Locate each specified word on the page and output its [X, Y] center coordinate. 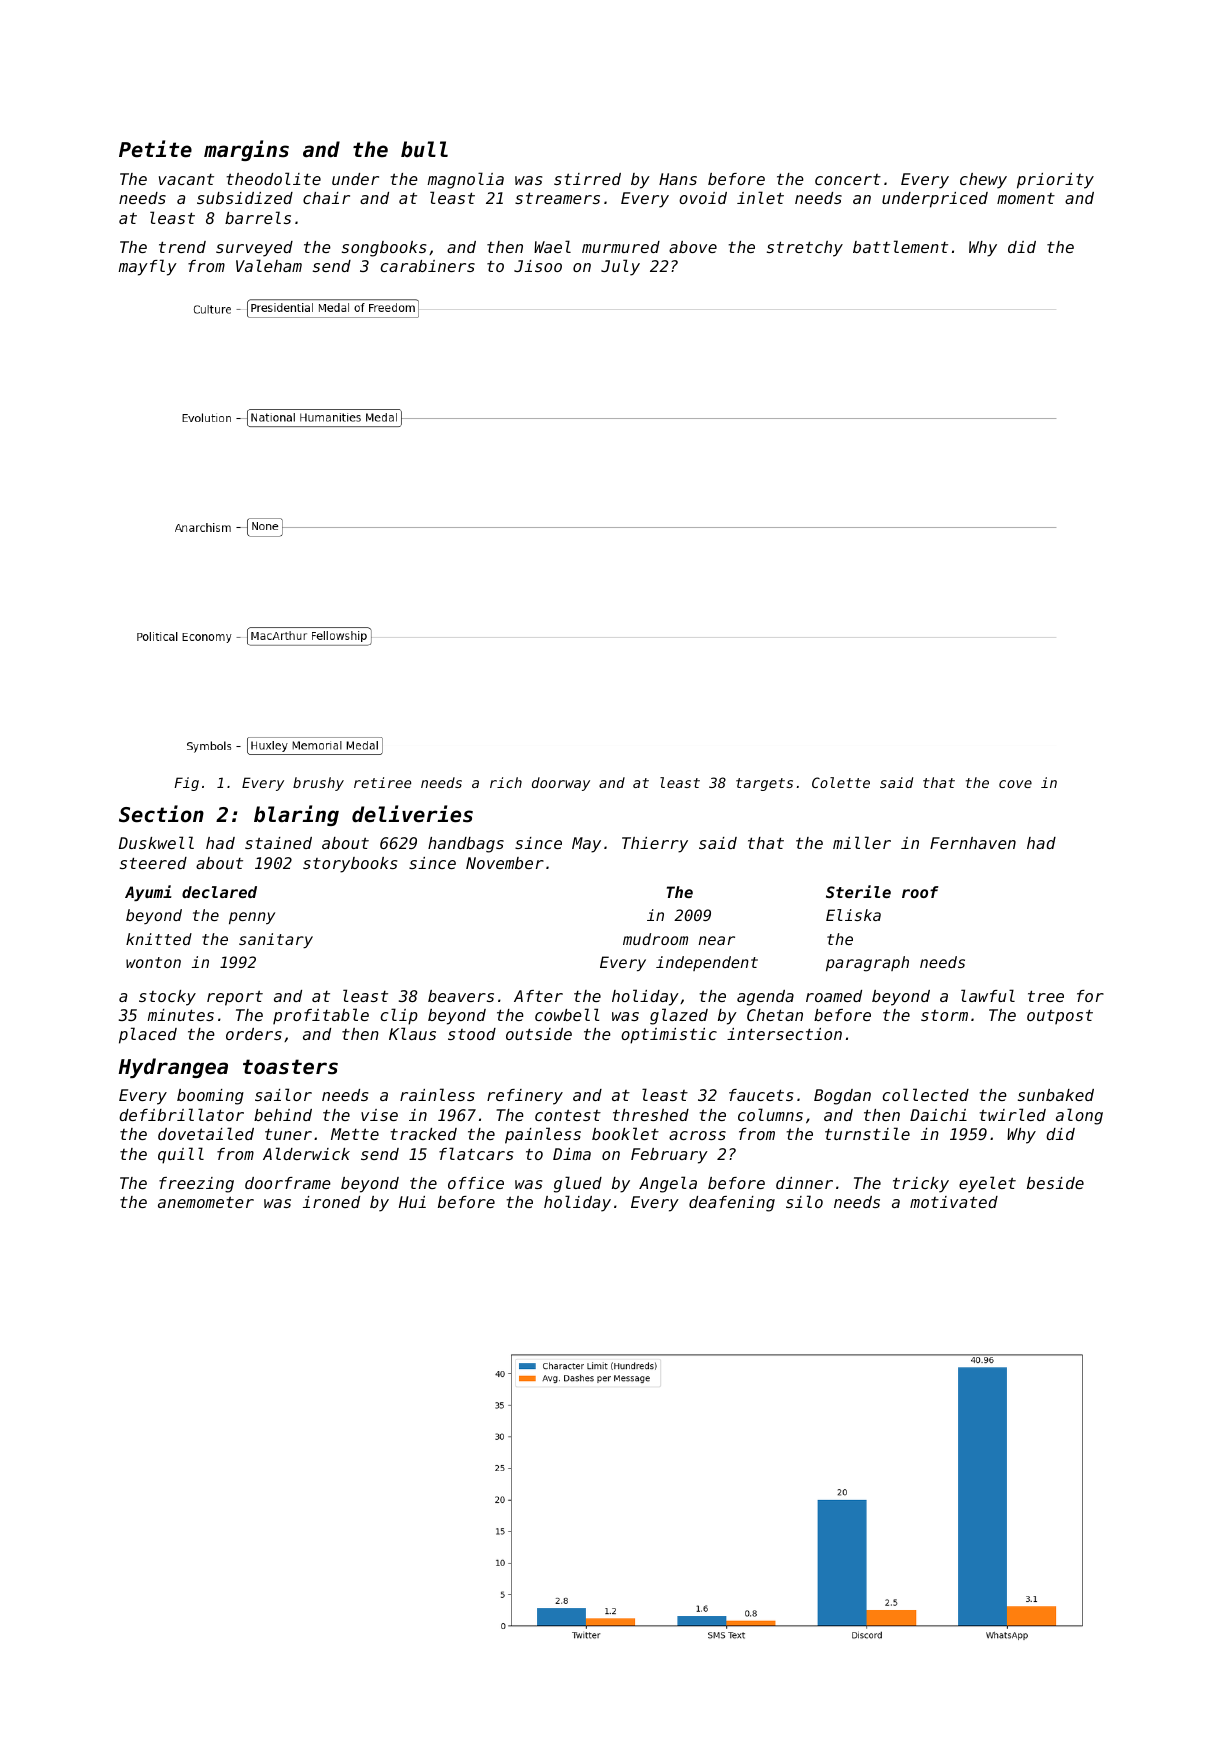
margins [246, 150]
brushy [318, 784]
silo [804, 1201]
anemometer [206, 1202]
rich [506, 782]
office [476, 1183]
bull [424, 149]
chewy [983, 181]
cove [1015, 784]
